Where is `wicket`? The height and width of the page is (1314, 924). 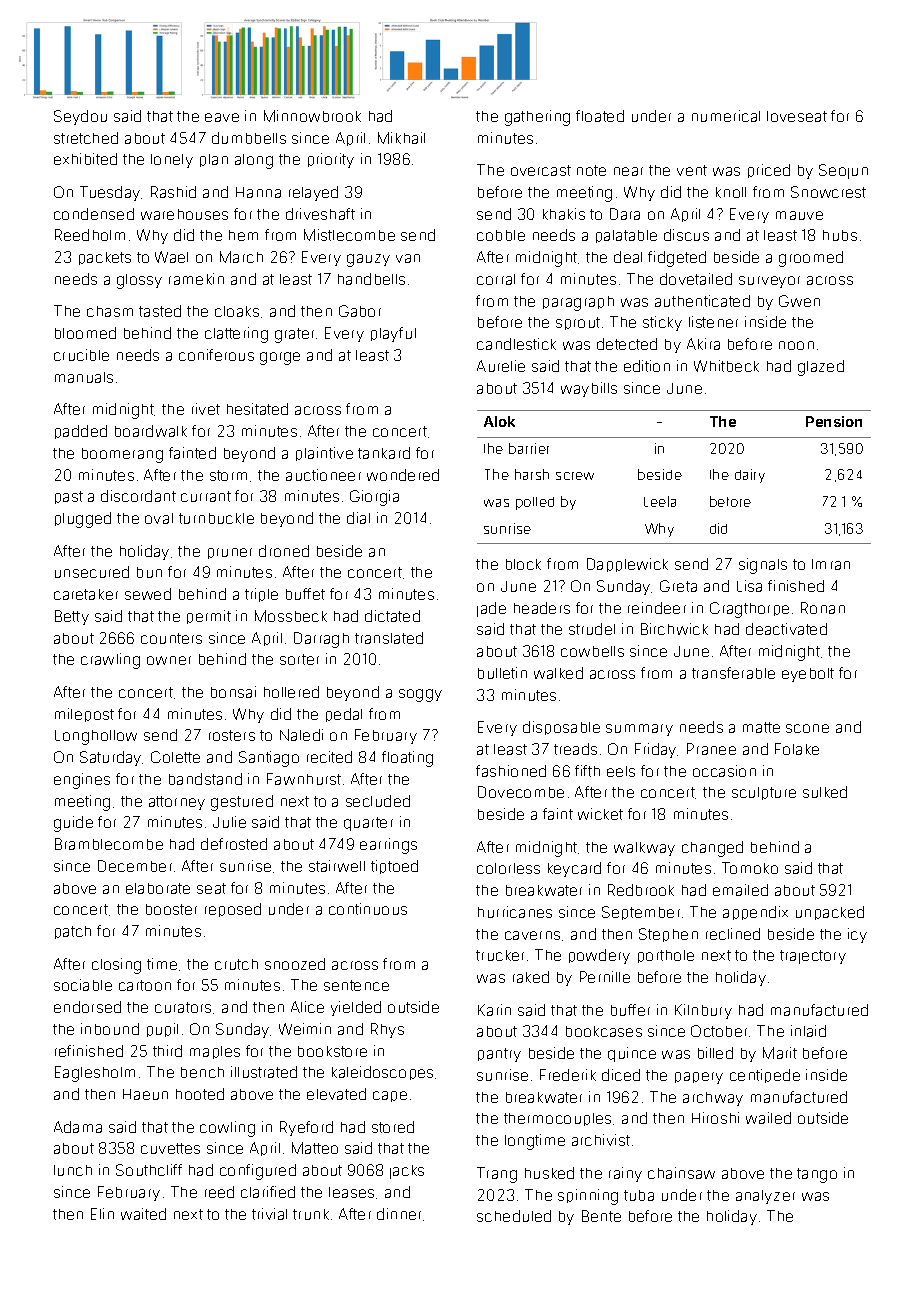
wicket is located at coordinates (600, 814).
